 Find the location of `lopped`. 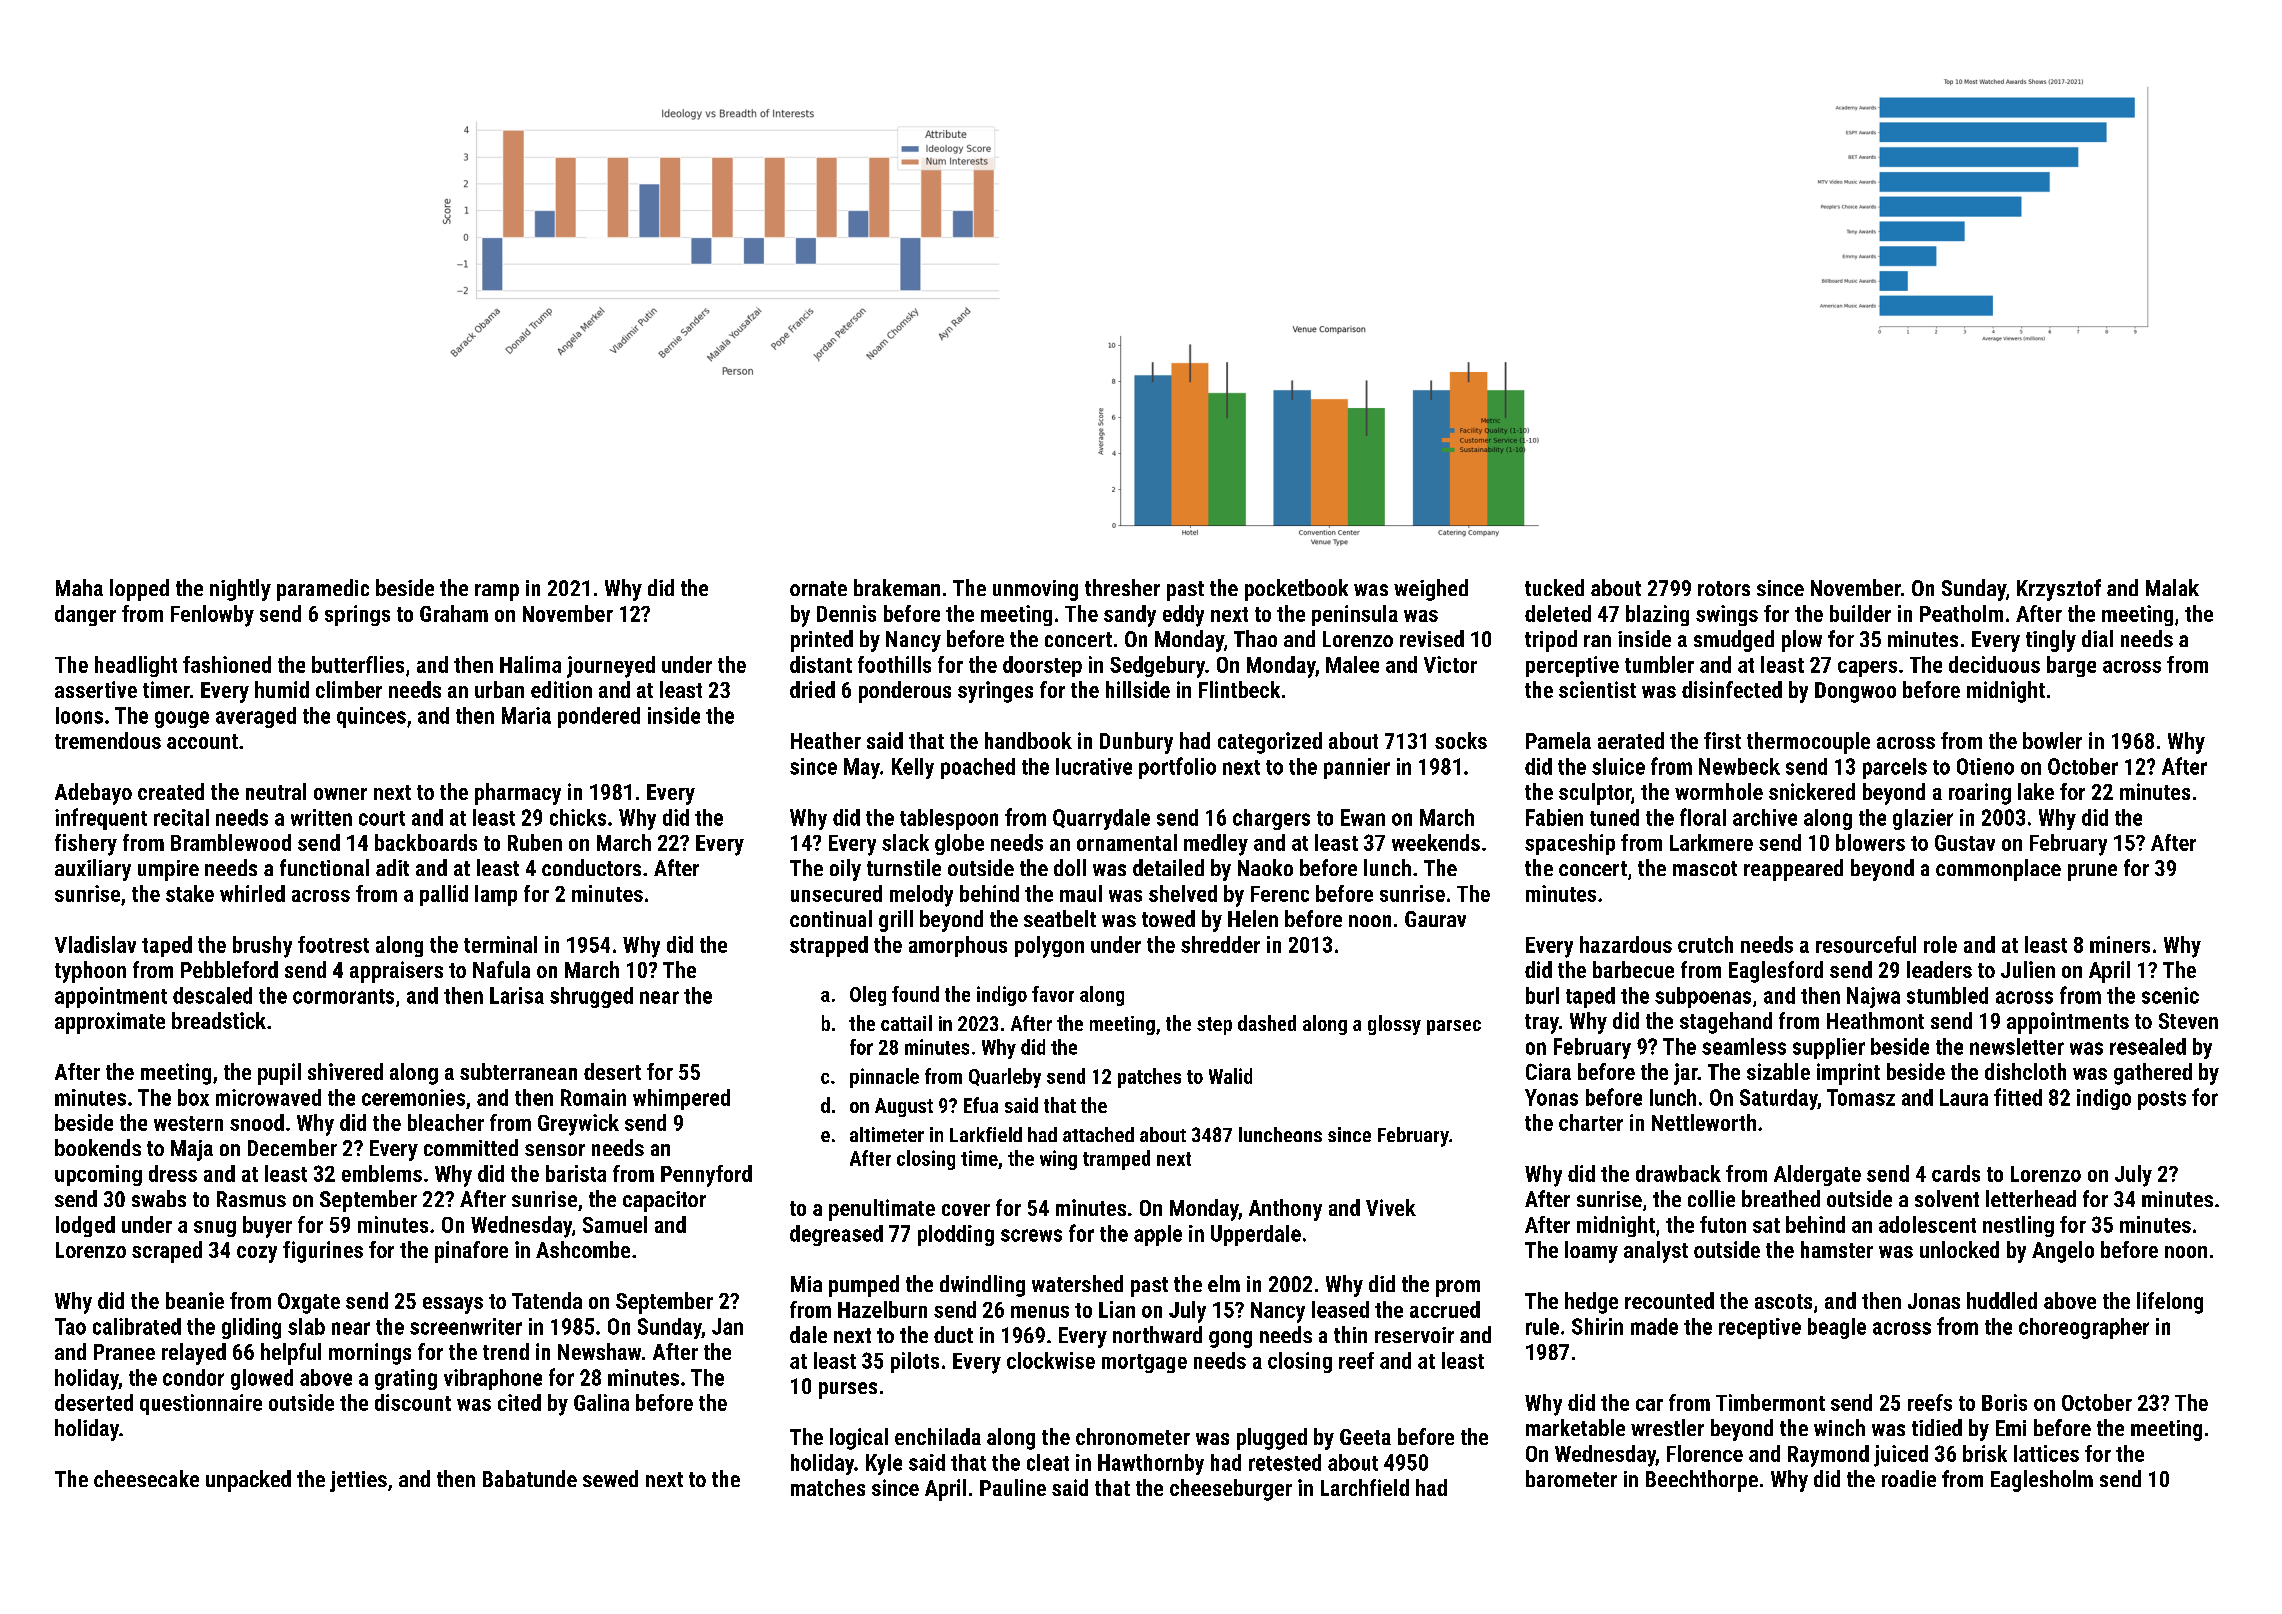

lopped is located at coordinates (139, 590).
